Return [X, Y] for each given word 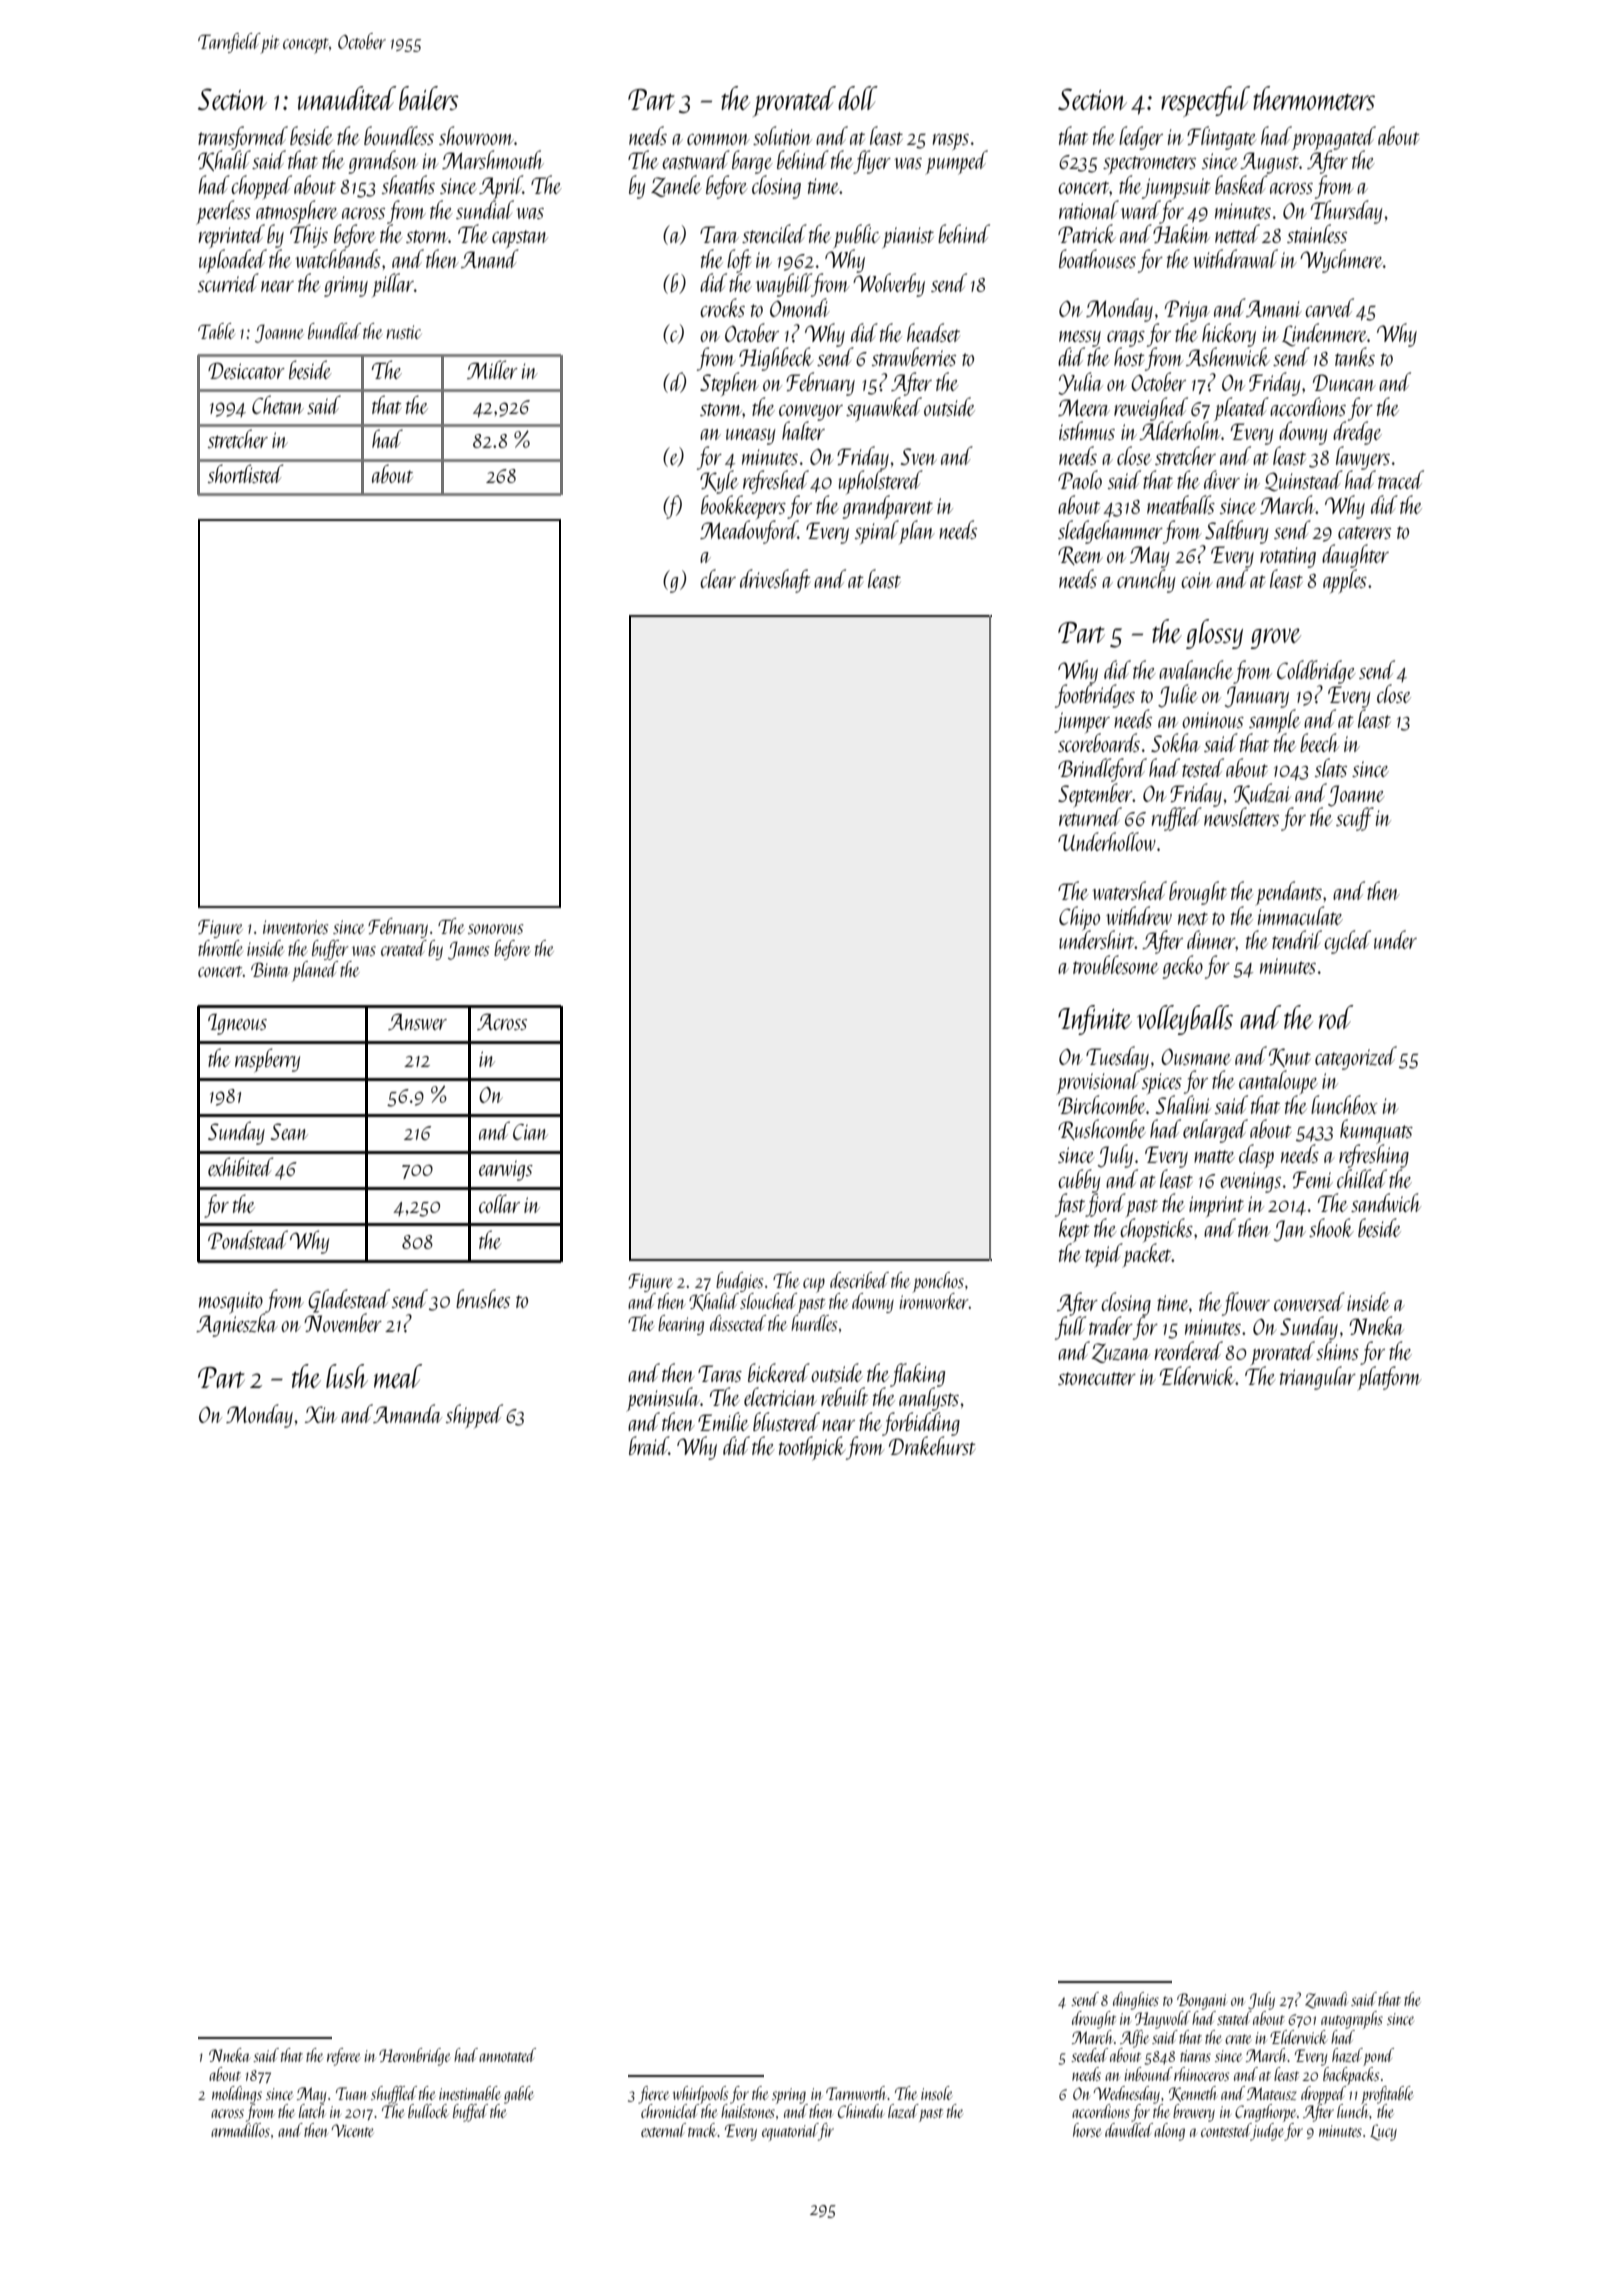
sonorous [495, 929]
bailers [429, 98]
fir [826, 2132]
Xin [321, 1414]
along [1169, 2132]
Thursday [1347, 212]
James [468, 950]
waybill [784, 285]
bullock [428, 2111]
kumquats [1376, 1131]
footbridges [1095, 696]
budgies [739, 1282]
